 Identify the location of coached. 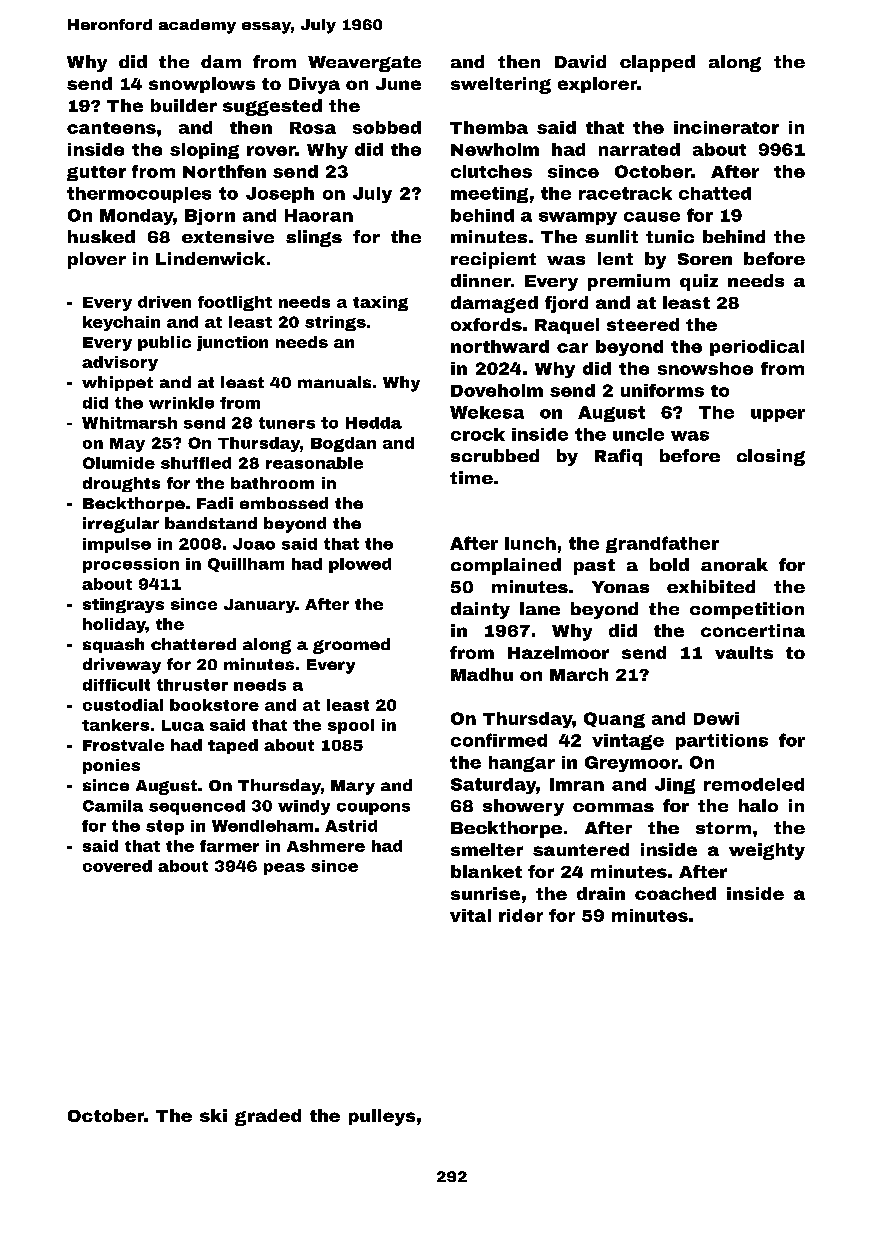
(675, 893).
